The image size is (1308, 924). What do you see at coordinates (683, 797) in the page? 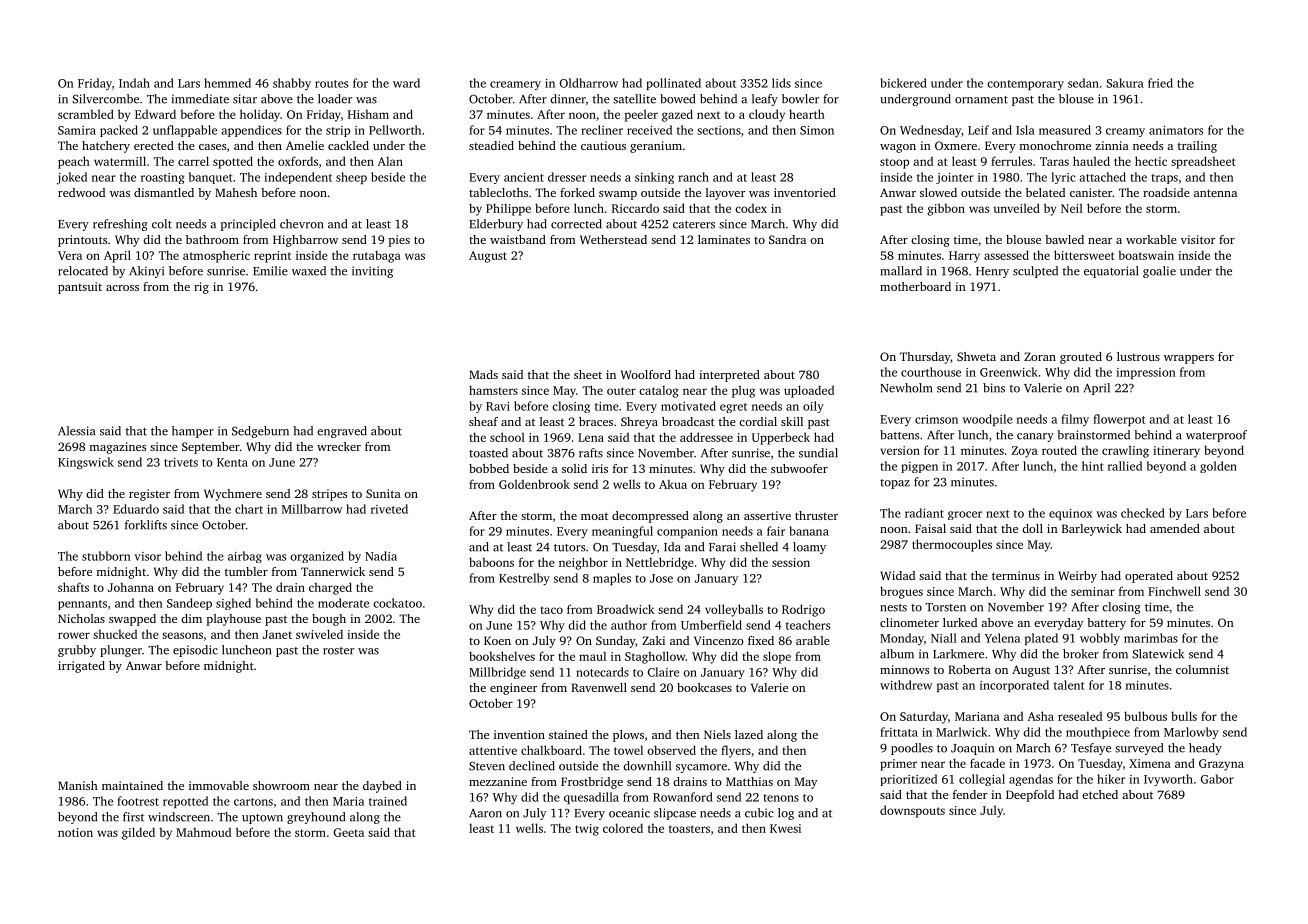
I see `Rowanford` at bounding box center [683, 797].
